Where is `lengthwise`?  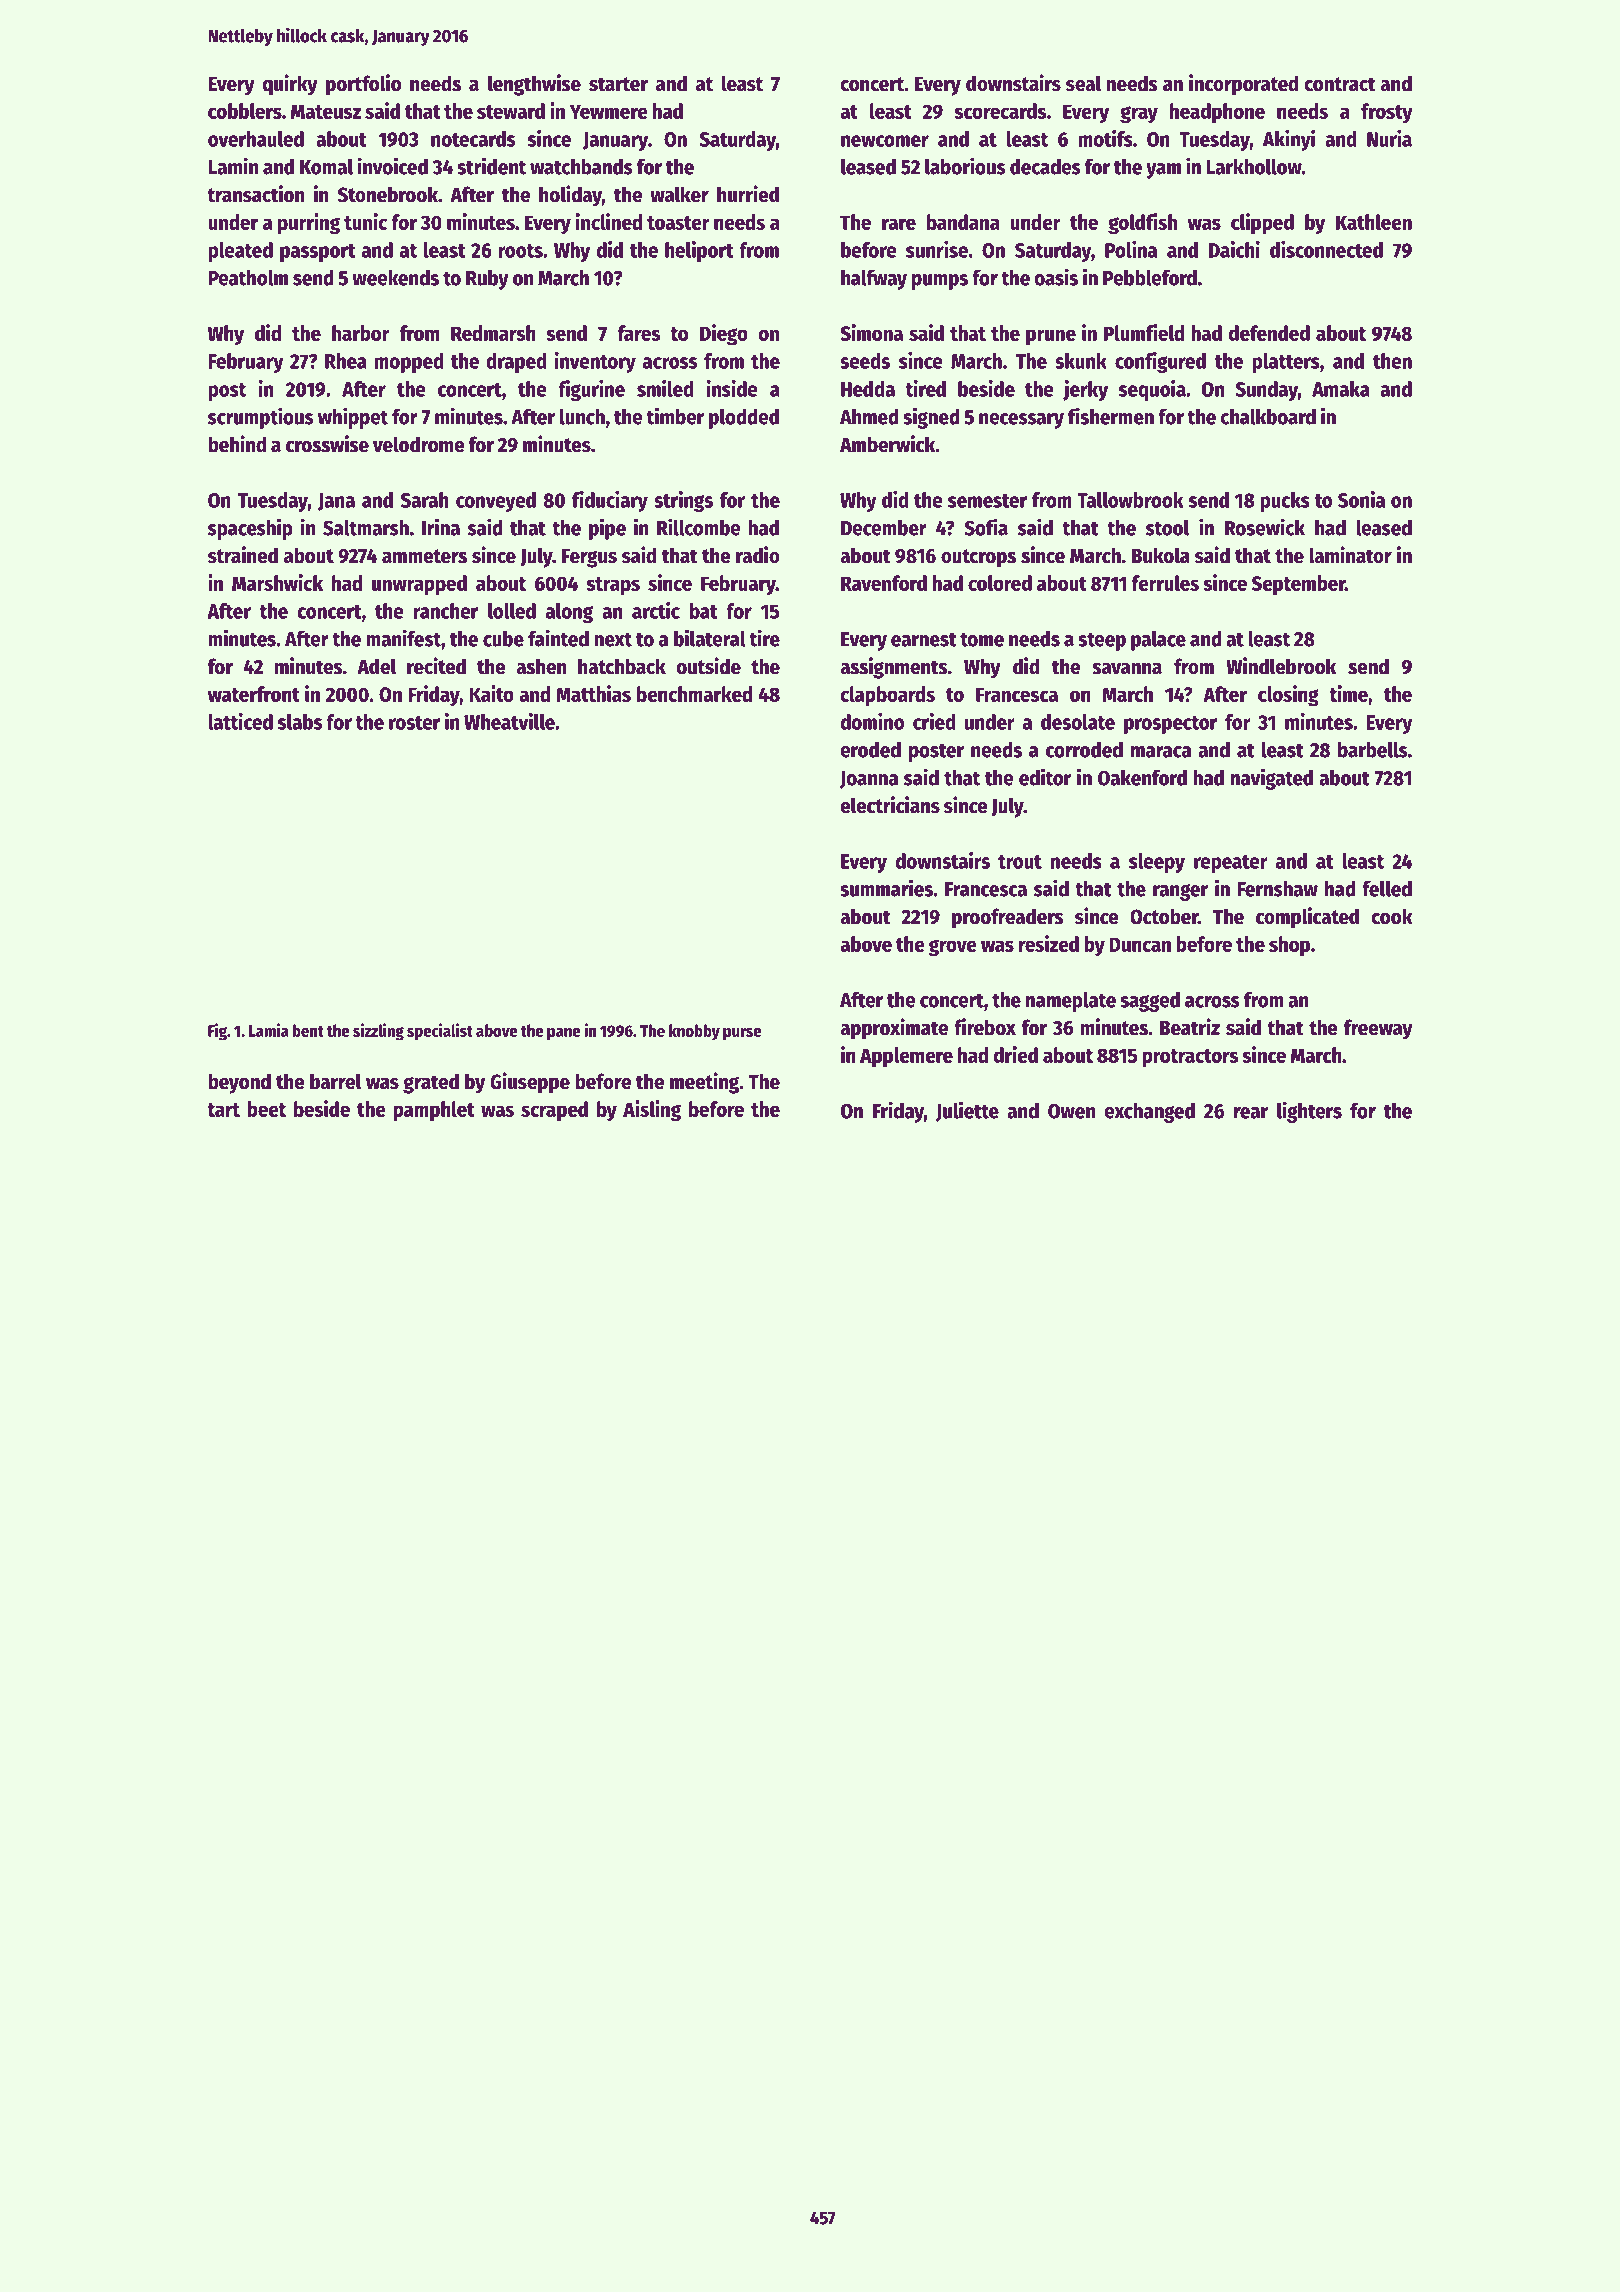 lengthwise is located at coordinates (534, 85).
